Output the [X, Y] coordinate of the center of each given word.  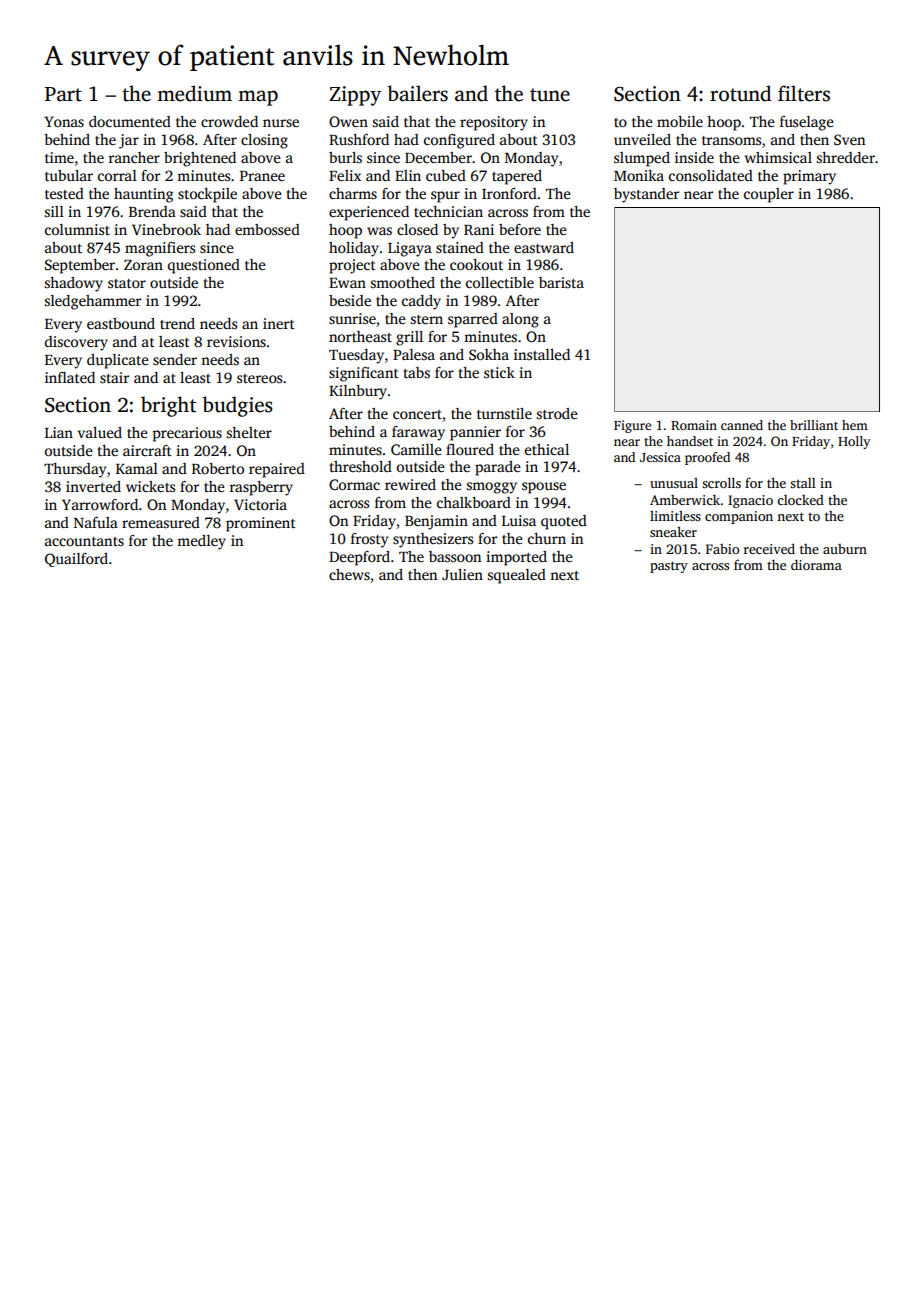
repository [494, 123]
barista [561, 282]
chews [349, 574]
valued [100, 432]
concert [417, 414]
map [258, 98]
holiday [354, 249]
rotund [740, 93]
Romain [694, 425]
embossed [267, 229]
